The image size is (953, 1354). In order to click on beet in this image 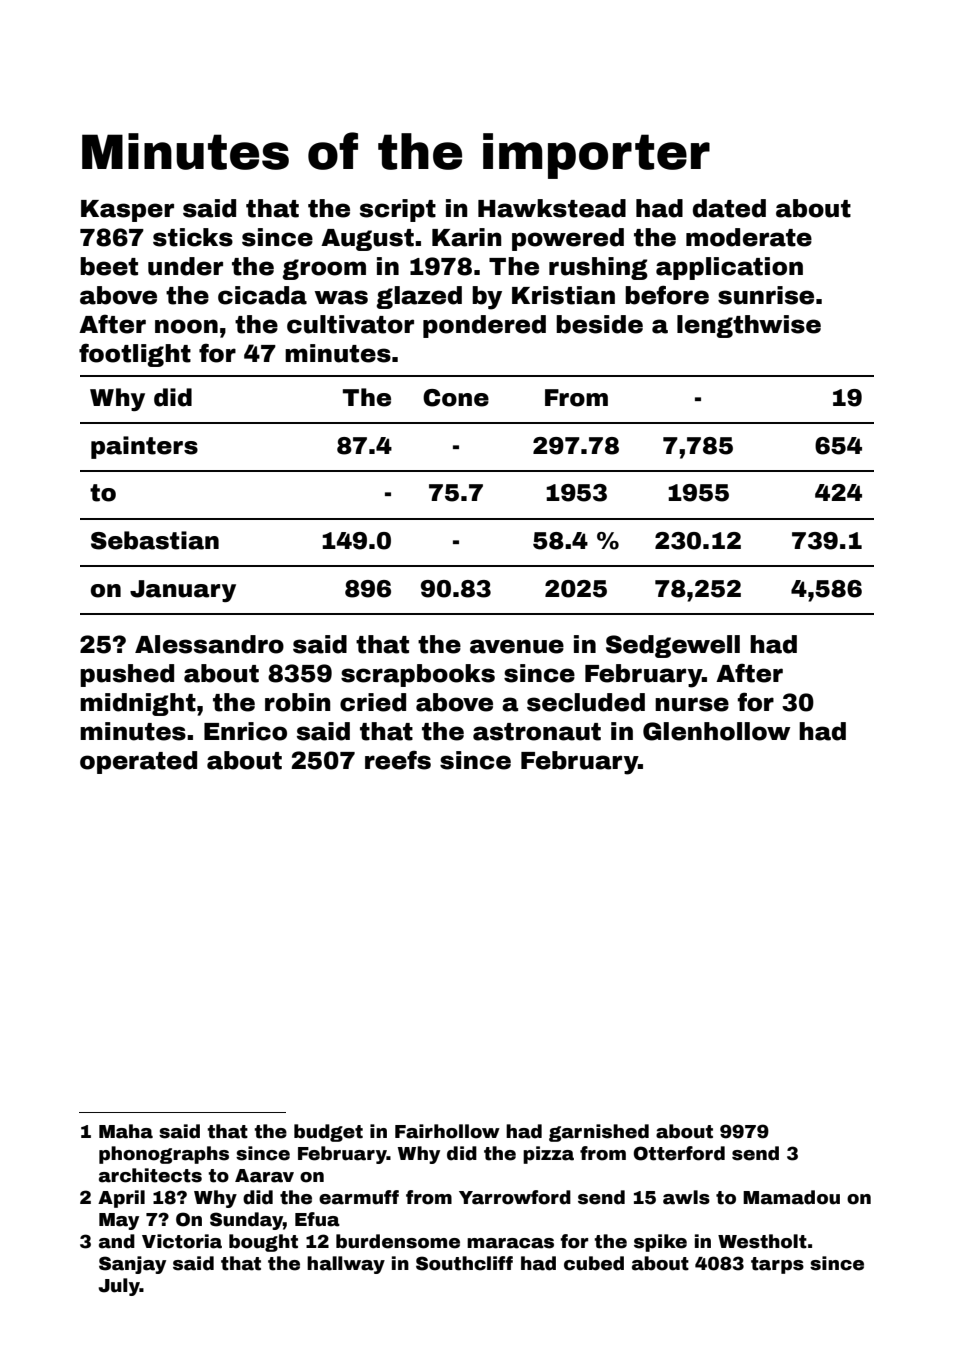, I will do `click(109, 266)`.
